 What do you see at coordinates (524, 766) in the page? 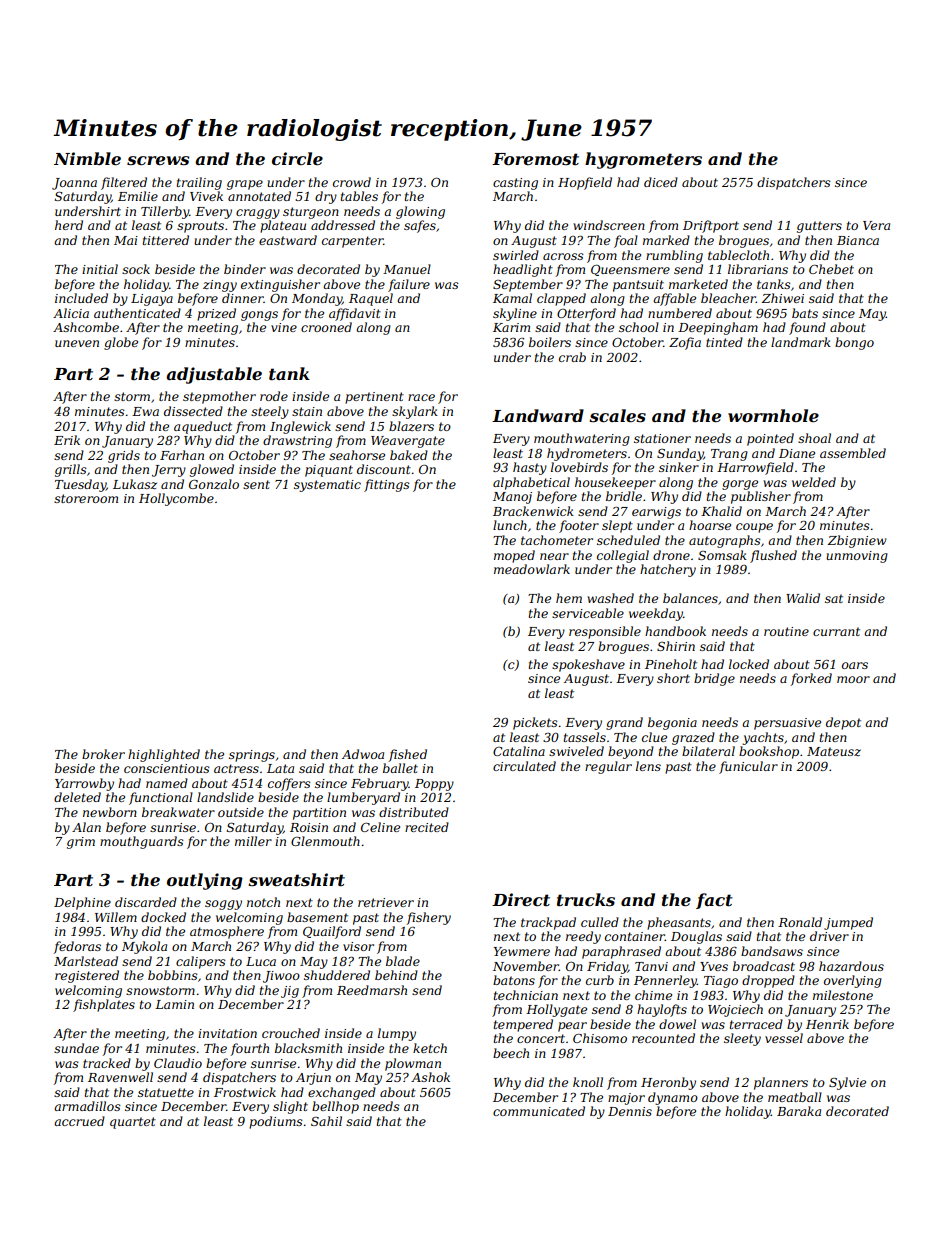
I see `circulated` at bounding box center [524, 766].
